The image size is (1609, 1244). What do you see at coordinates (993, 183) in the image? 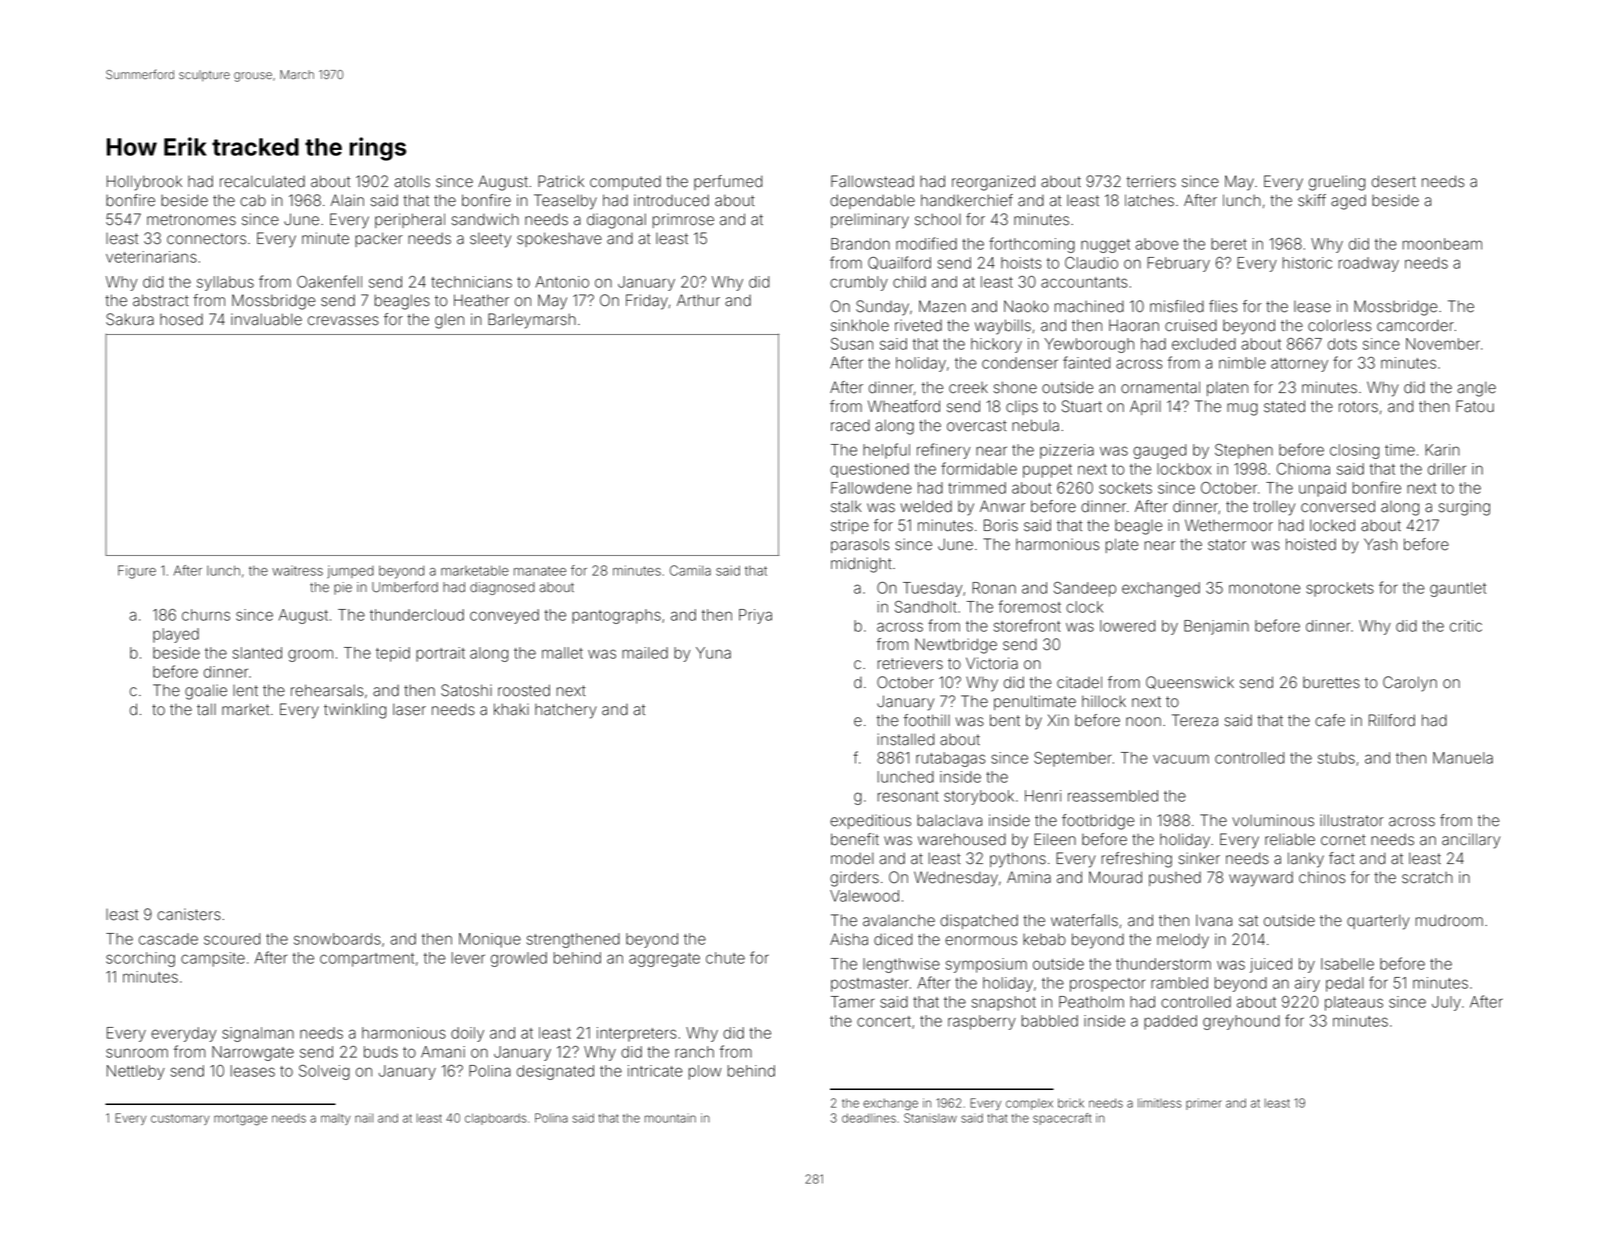
I see `reorganized` at bounding box center [993, 183].
